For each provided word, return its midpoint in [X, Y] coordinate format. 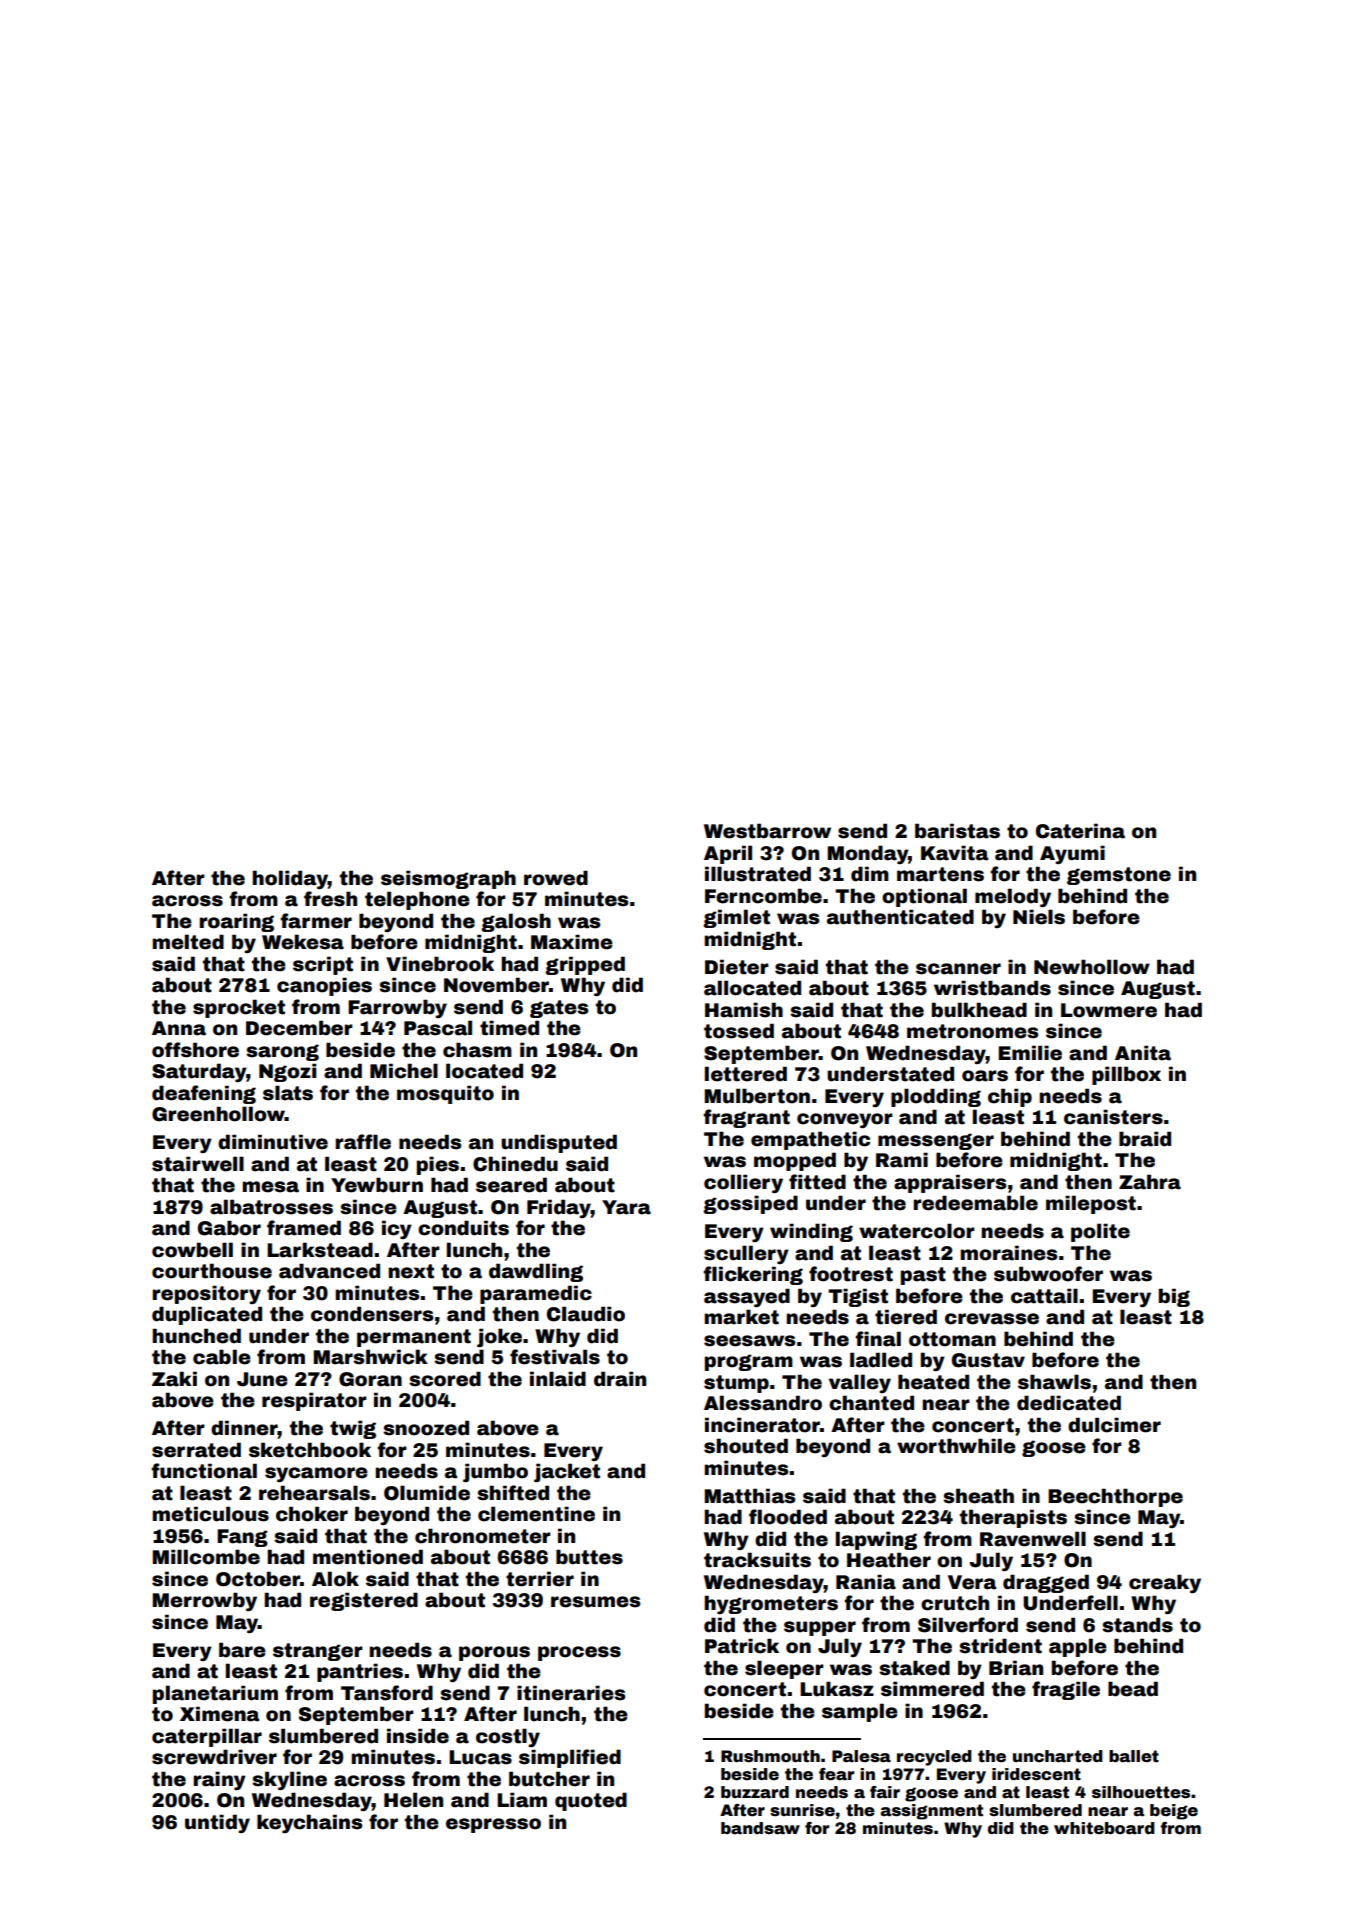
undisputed [559, 1143]
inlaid [558, 1379]
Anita [1143, 1053]
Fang [242, 1538]
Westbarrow [767, 831]
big [1174, 1297]
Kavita [955, 853]
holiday [290, 879]
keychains [309, 1823]
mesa [270, 1187]
